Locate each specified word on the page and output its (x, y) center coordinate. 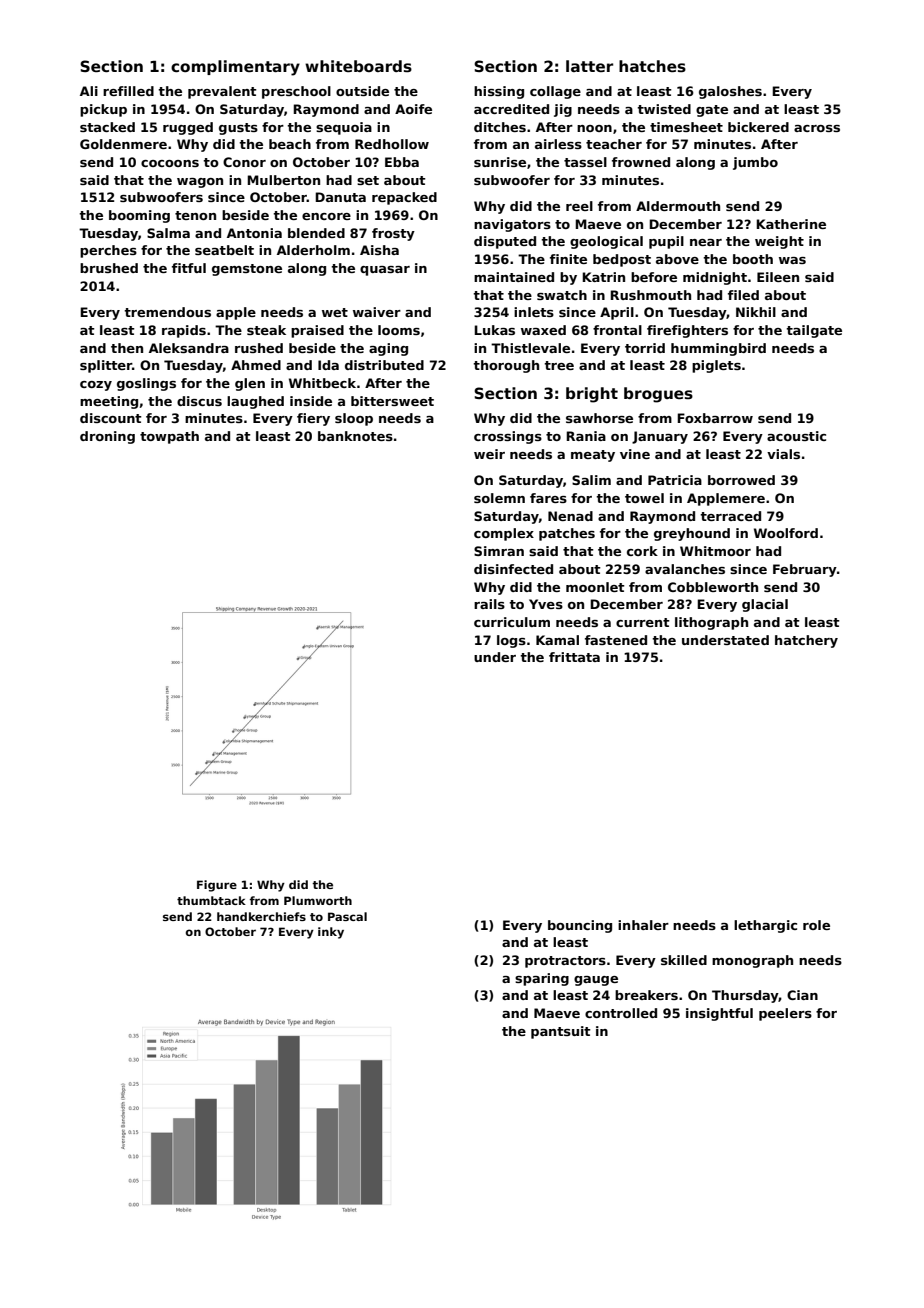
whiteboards (358, 66)
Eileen (778, 277)
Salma (168, 233)
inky (331, 933)
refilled (128, 91)
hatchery (806, 641)
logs (511, 641)
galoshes (730, 92)
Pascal (347, 916)
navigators (512, 225)
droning (107, 437)
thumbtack (211, 900)
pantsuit (561, 1032)
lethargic (765, 926)
